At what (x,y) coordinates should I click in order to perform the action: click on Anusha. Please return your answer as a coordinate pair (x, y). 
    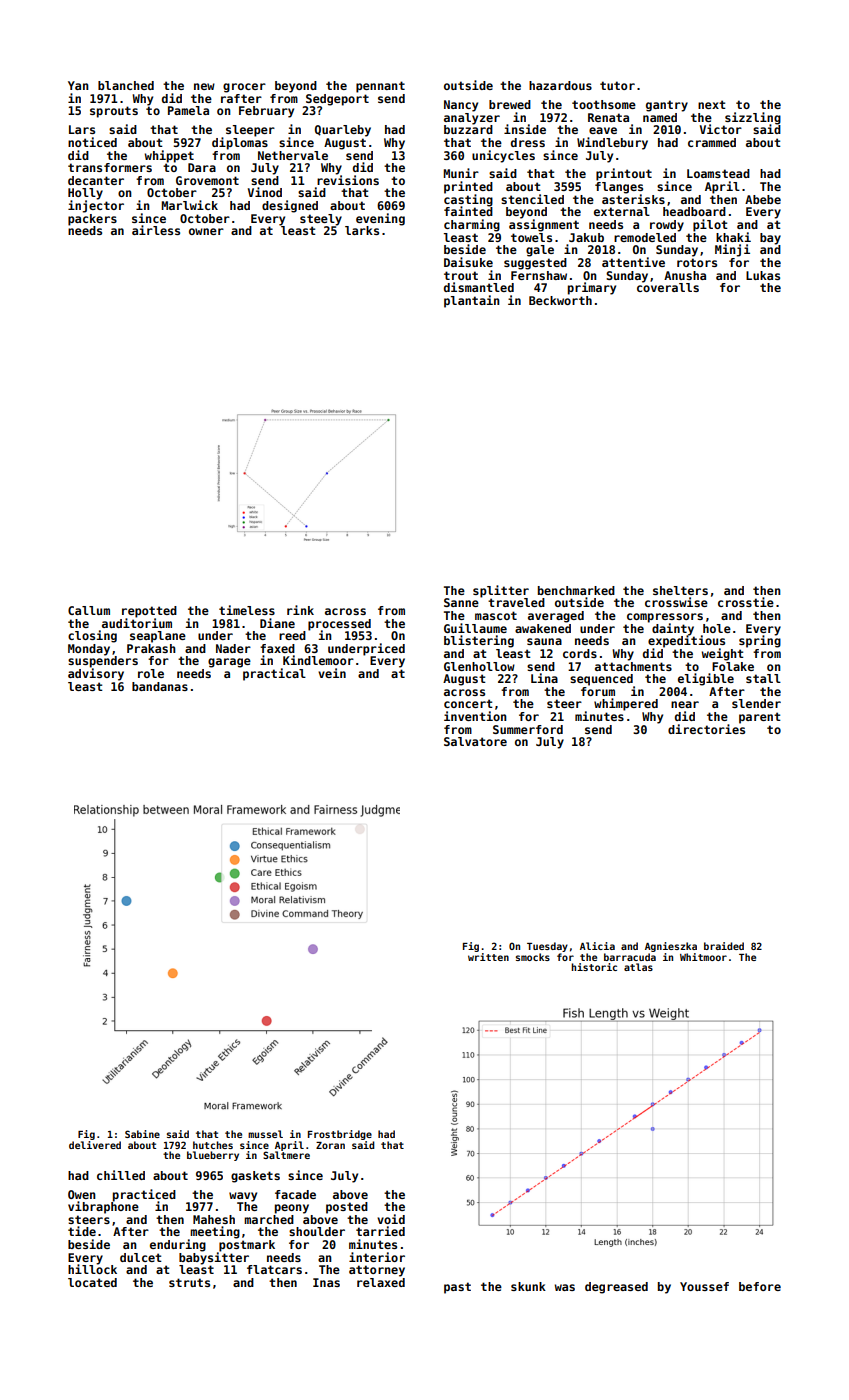
    Looking at the image, I should click on (685, 275).
